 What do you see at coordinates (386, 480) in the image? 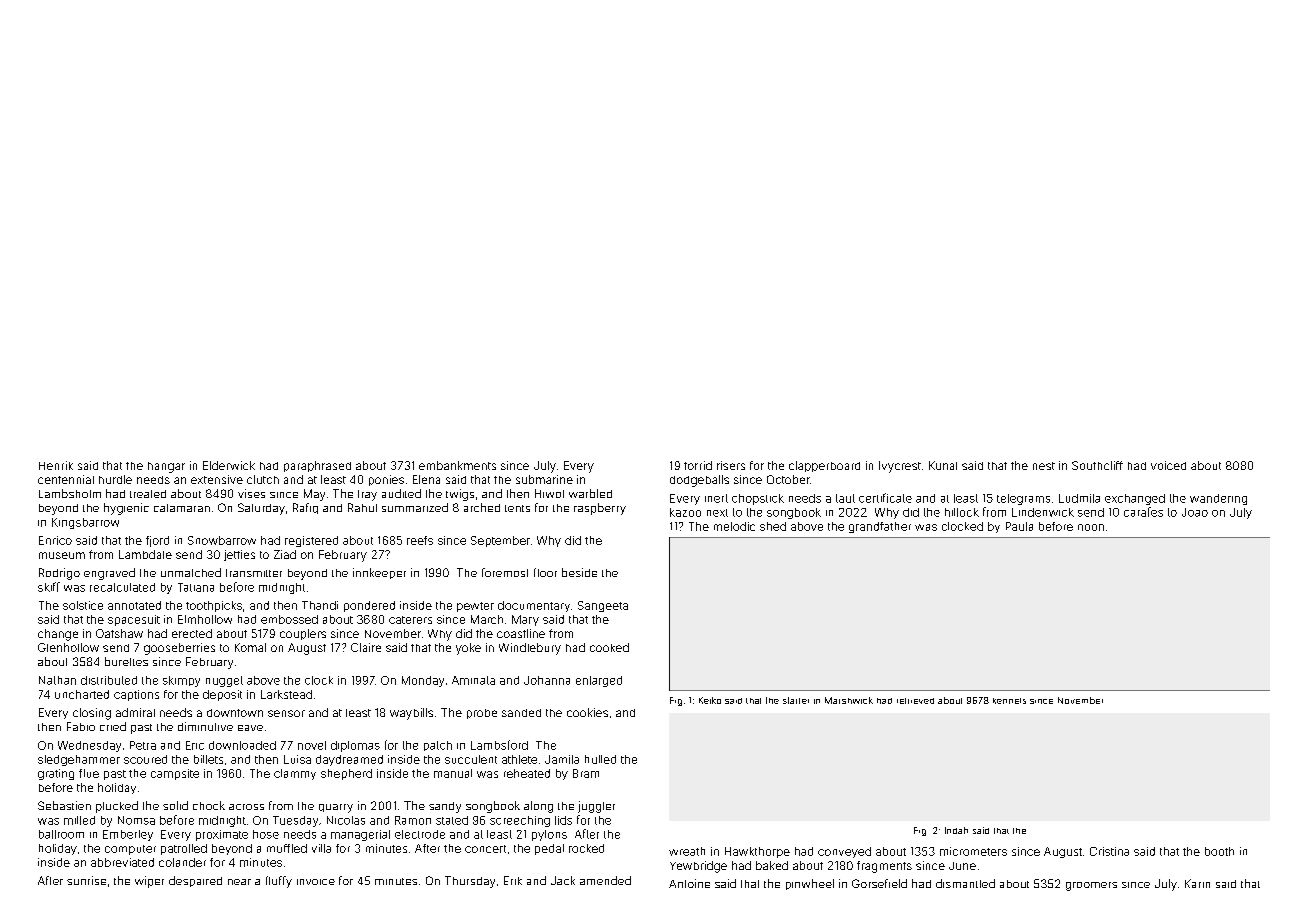
I see `ponies` at bounding box center [386, 480].
